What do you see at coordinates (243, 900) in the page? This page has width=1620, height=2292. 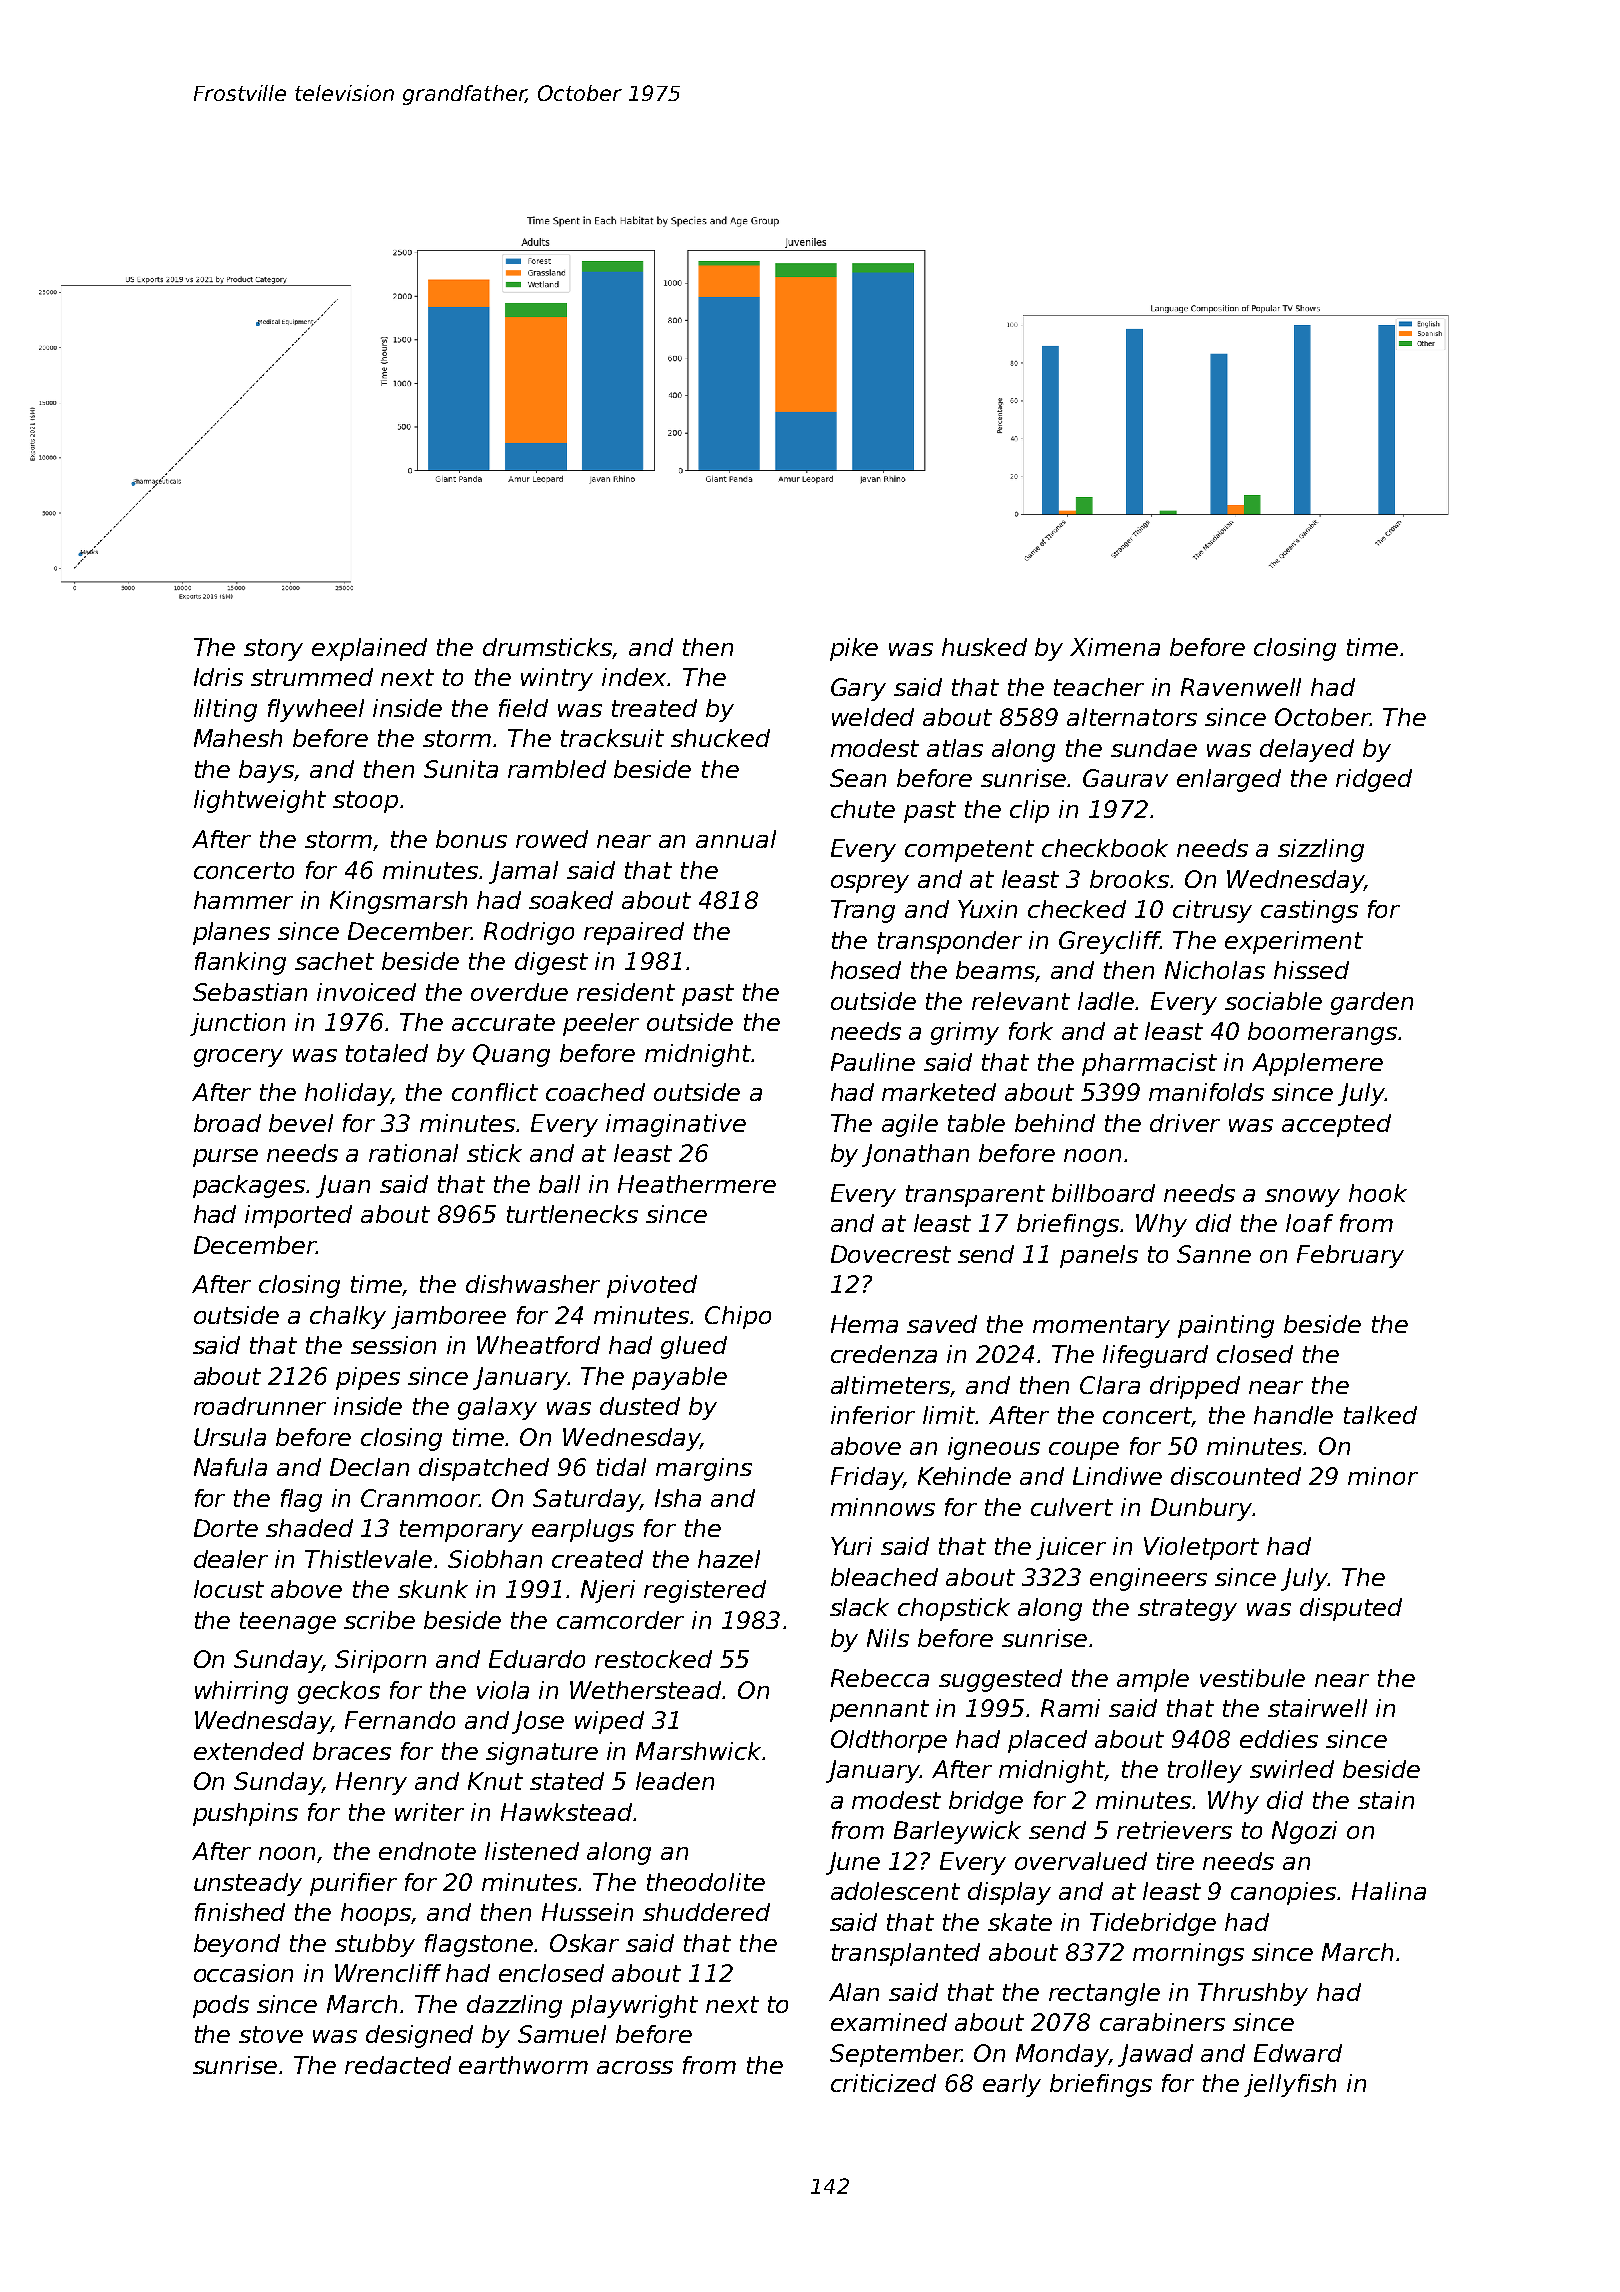 I see `hammer` at bounding box center [243, 900].
